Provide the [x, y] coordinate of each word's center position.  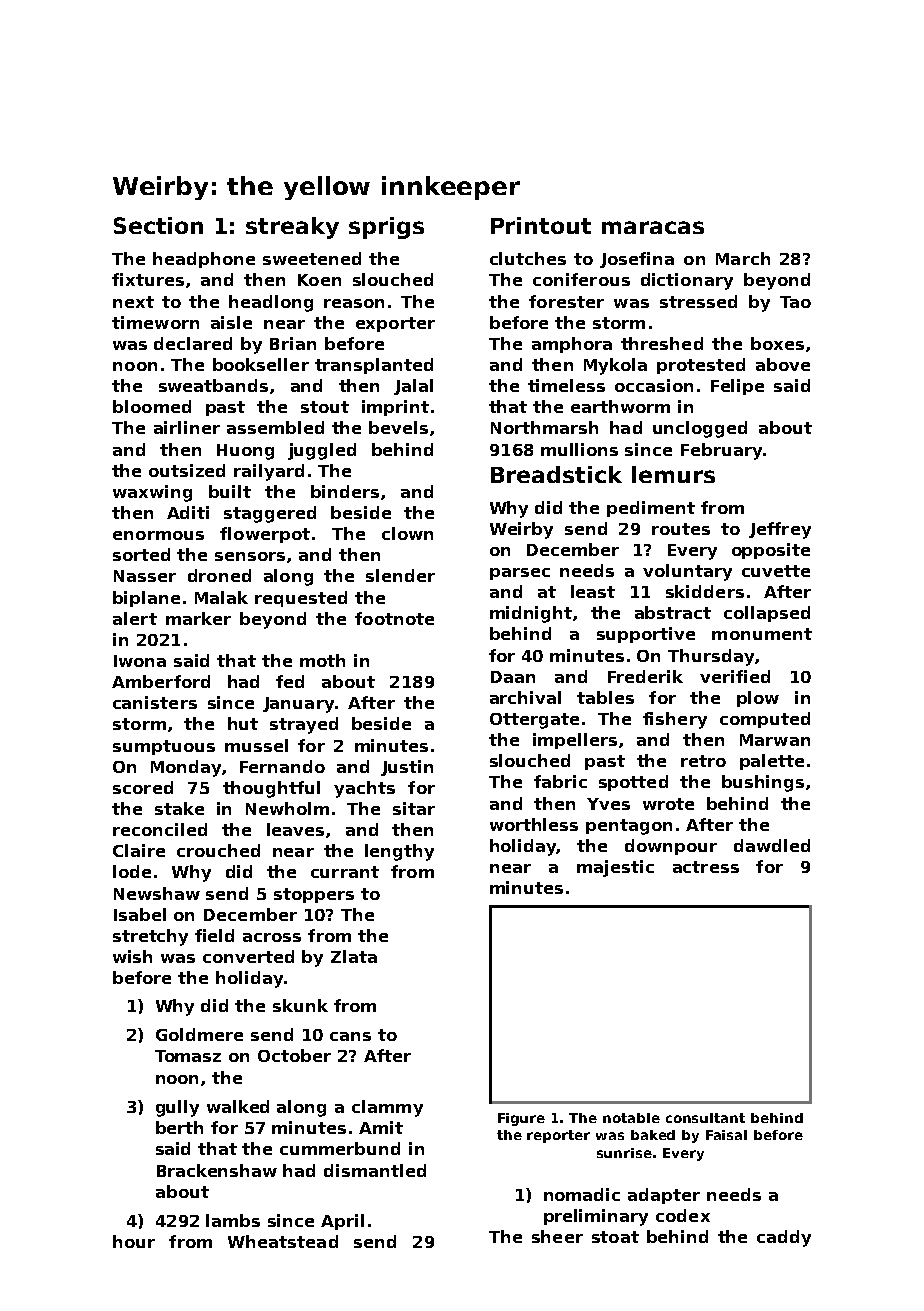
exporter [395, 324]
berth [179, 1127]
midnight [531, 614]
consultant [705, 1118]
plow [758, 699]
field [214, 935]
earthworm [620, 406]
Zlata [354, 956]
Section [158, 225]
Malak [221, 597]
